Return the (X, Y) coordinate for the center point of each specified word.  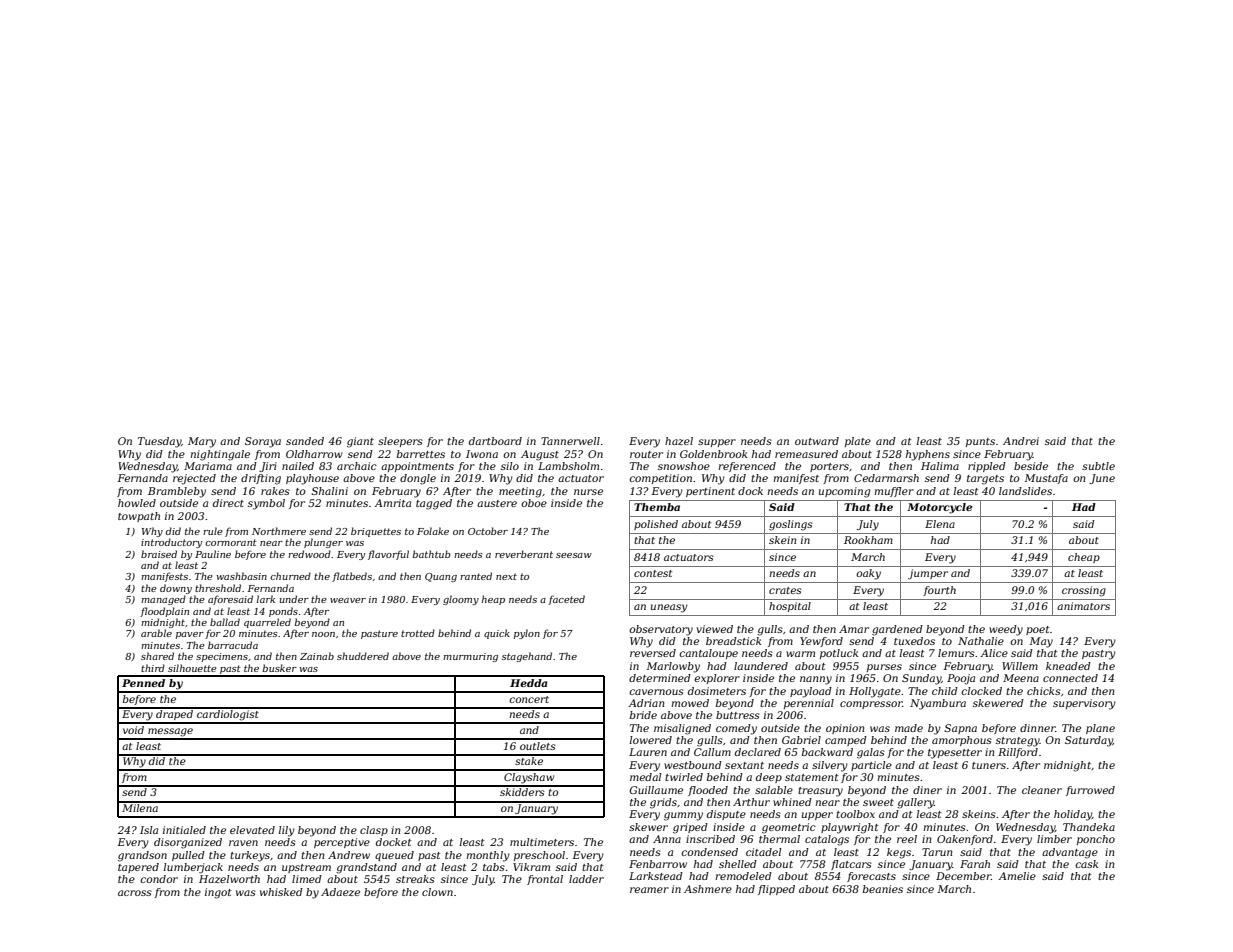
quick (497, 634)
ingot (218, 893)
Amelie (1017, 876)
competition (660, 479)
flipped (776, 890)
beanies (883, 889)
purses (884, 668)
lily (287, 831)
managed (163, 600)
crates (785, 590)
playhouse (312, 479)
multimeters (542, 842)
